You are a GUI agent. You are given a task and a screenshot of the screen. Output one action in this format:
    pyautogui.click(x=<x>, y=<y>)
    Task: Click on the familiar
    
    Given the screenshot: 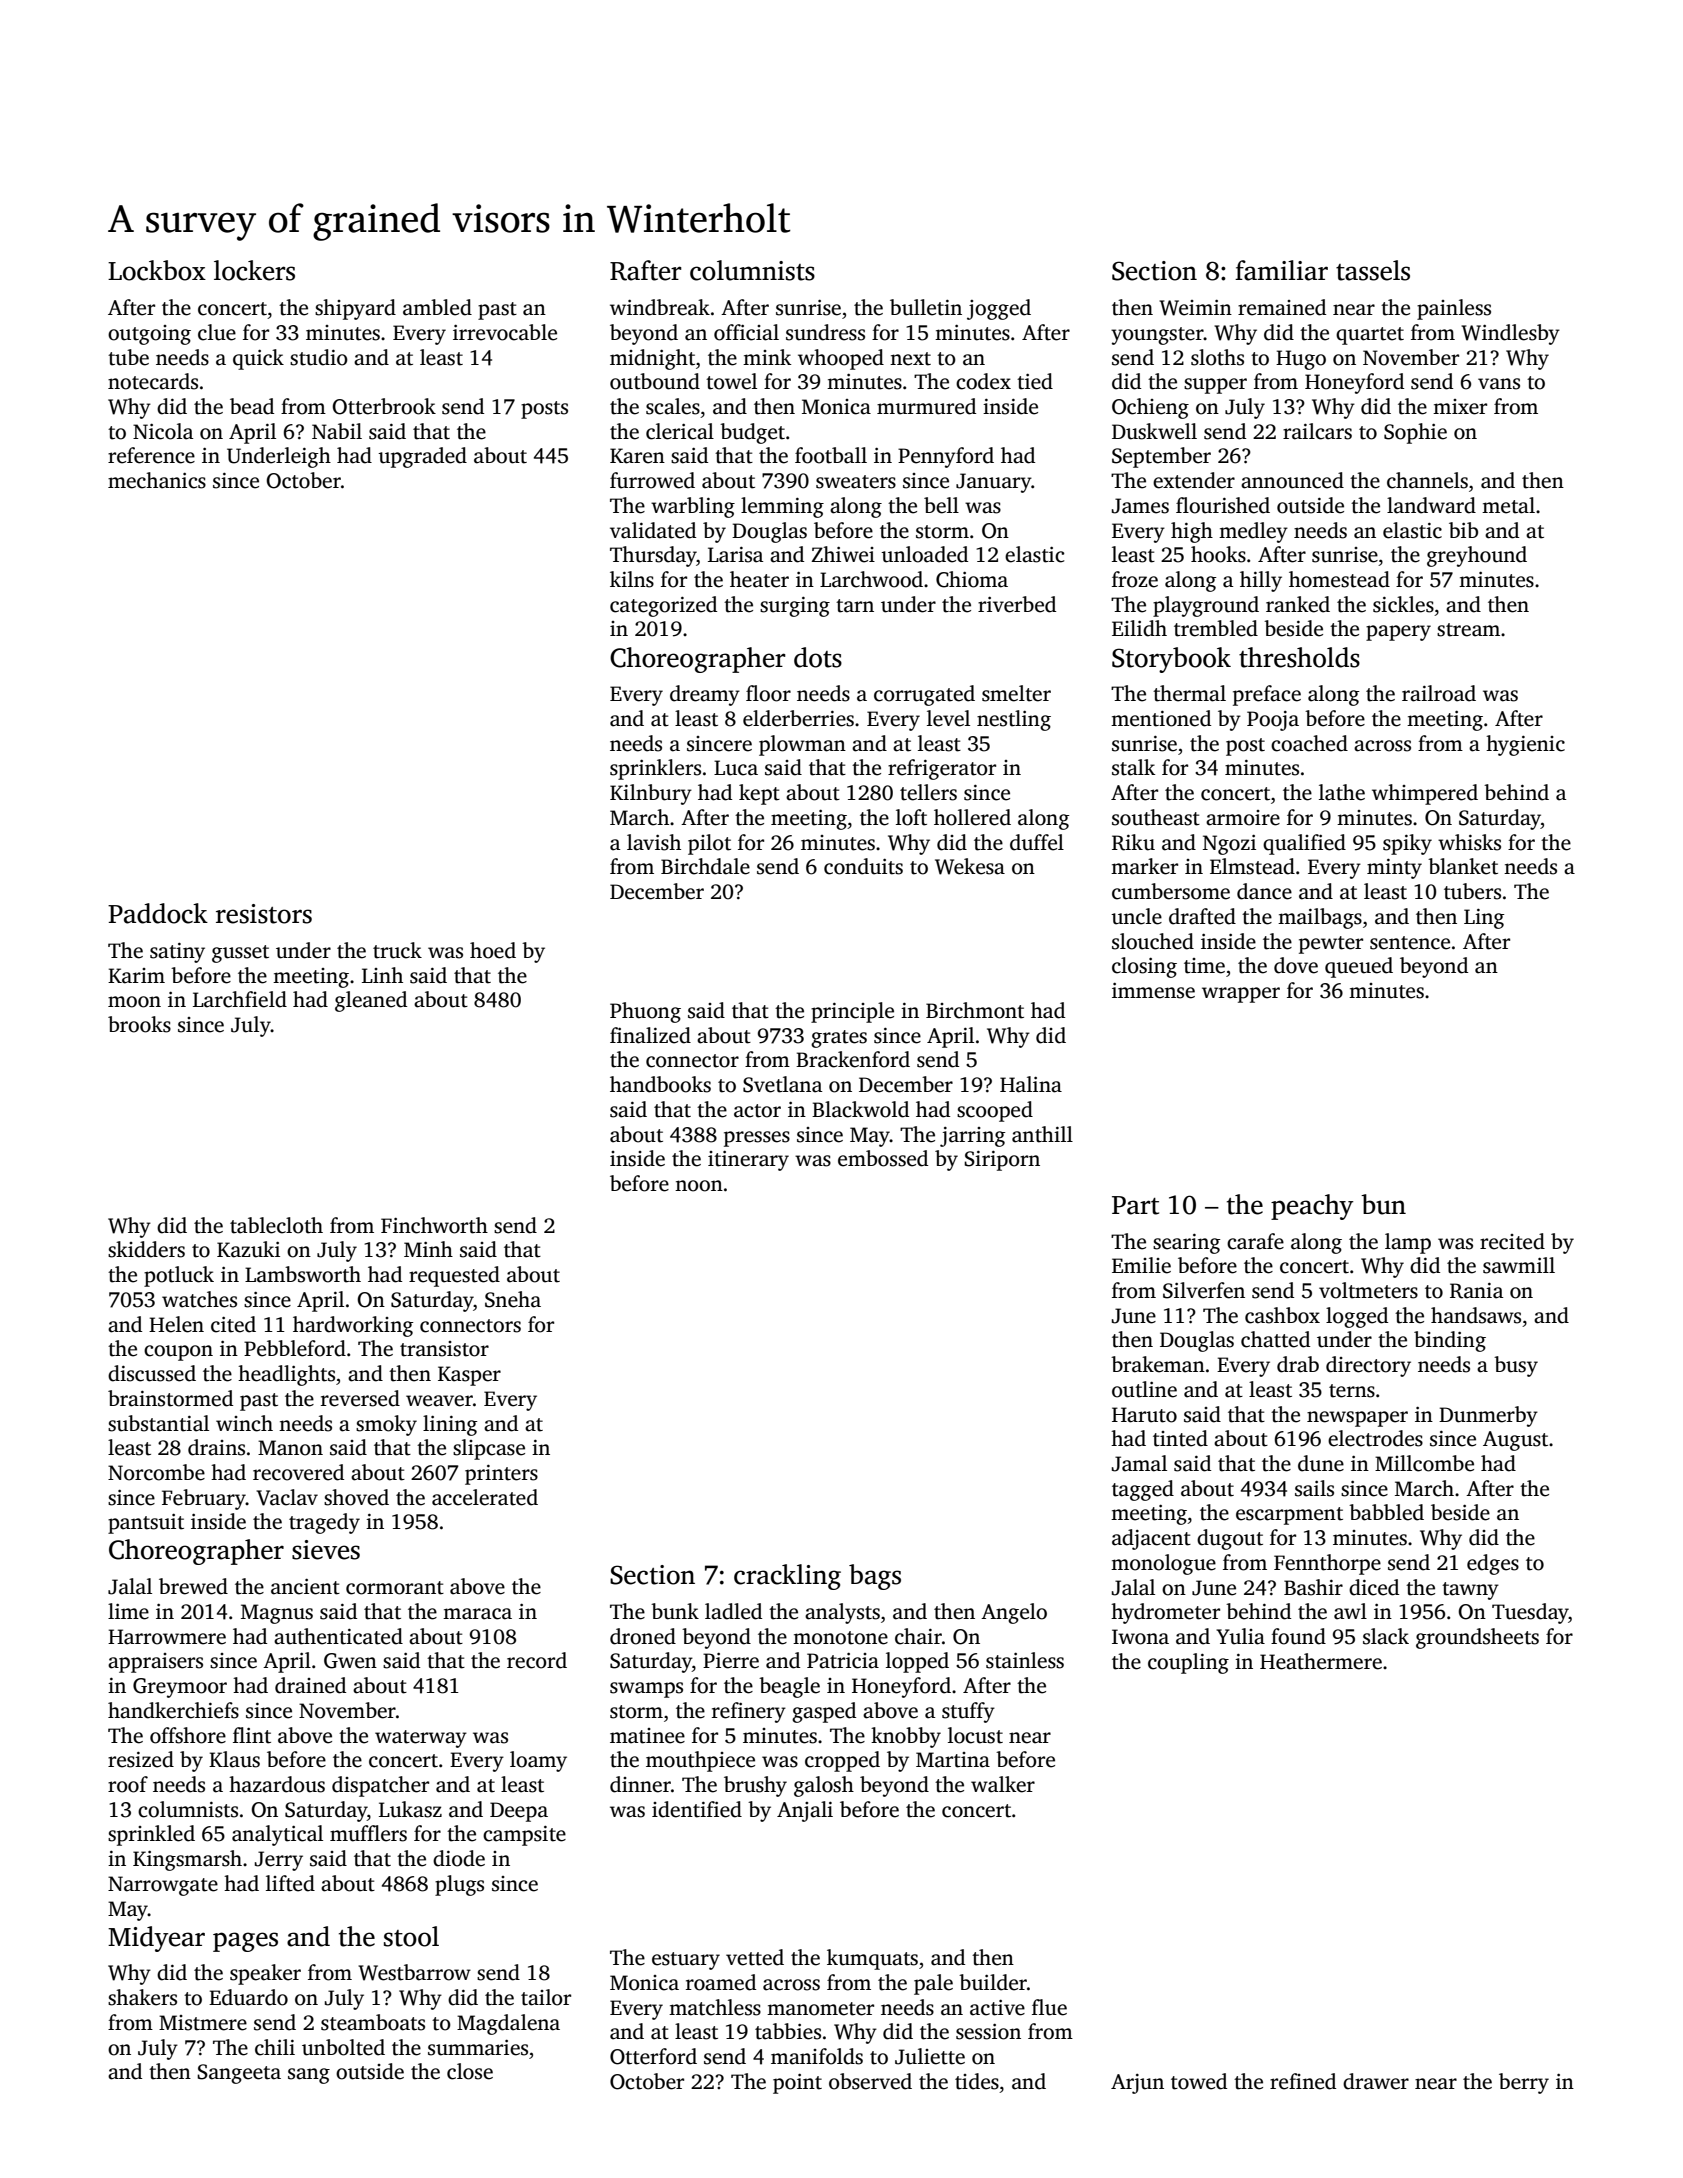 What is the action you would take?
    pyautogui.click(x=1281, y=270)
